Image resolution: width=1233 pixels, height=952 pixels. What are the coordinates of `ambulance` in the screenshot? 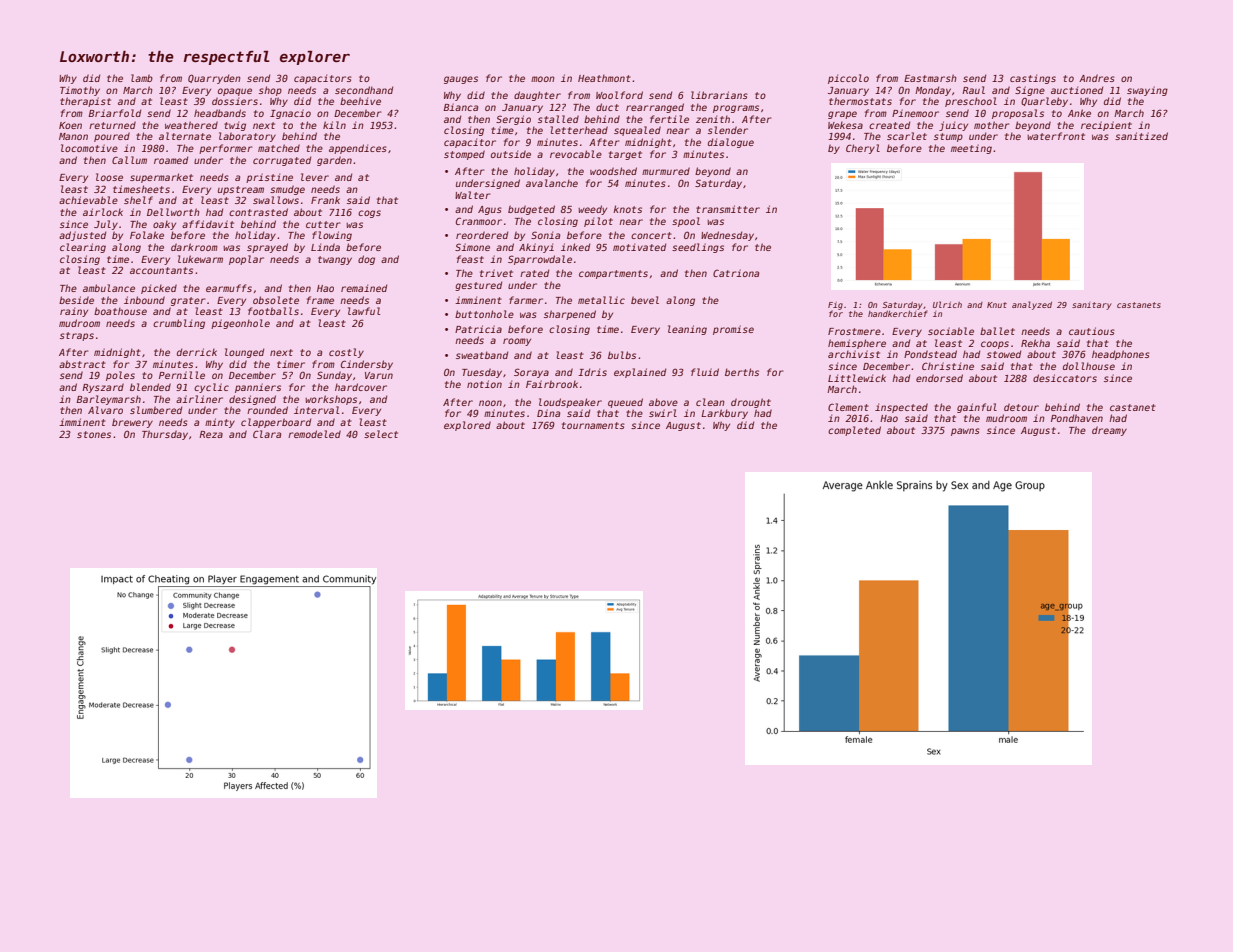 It's located at (109, 288).
